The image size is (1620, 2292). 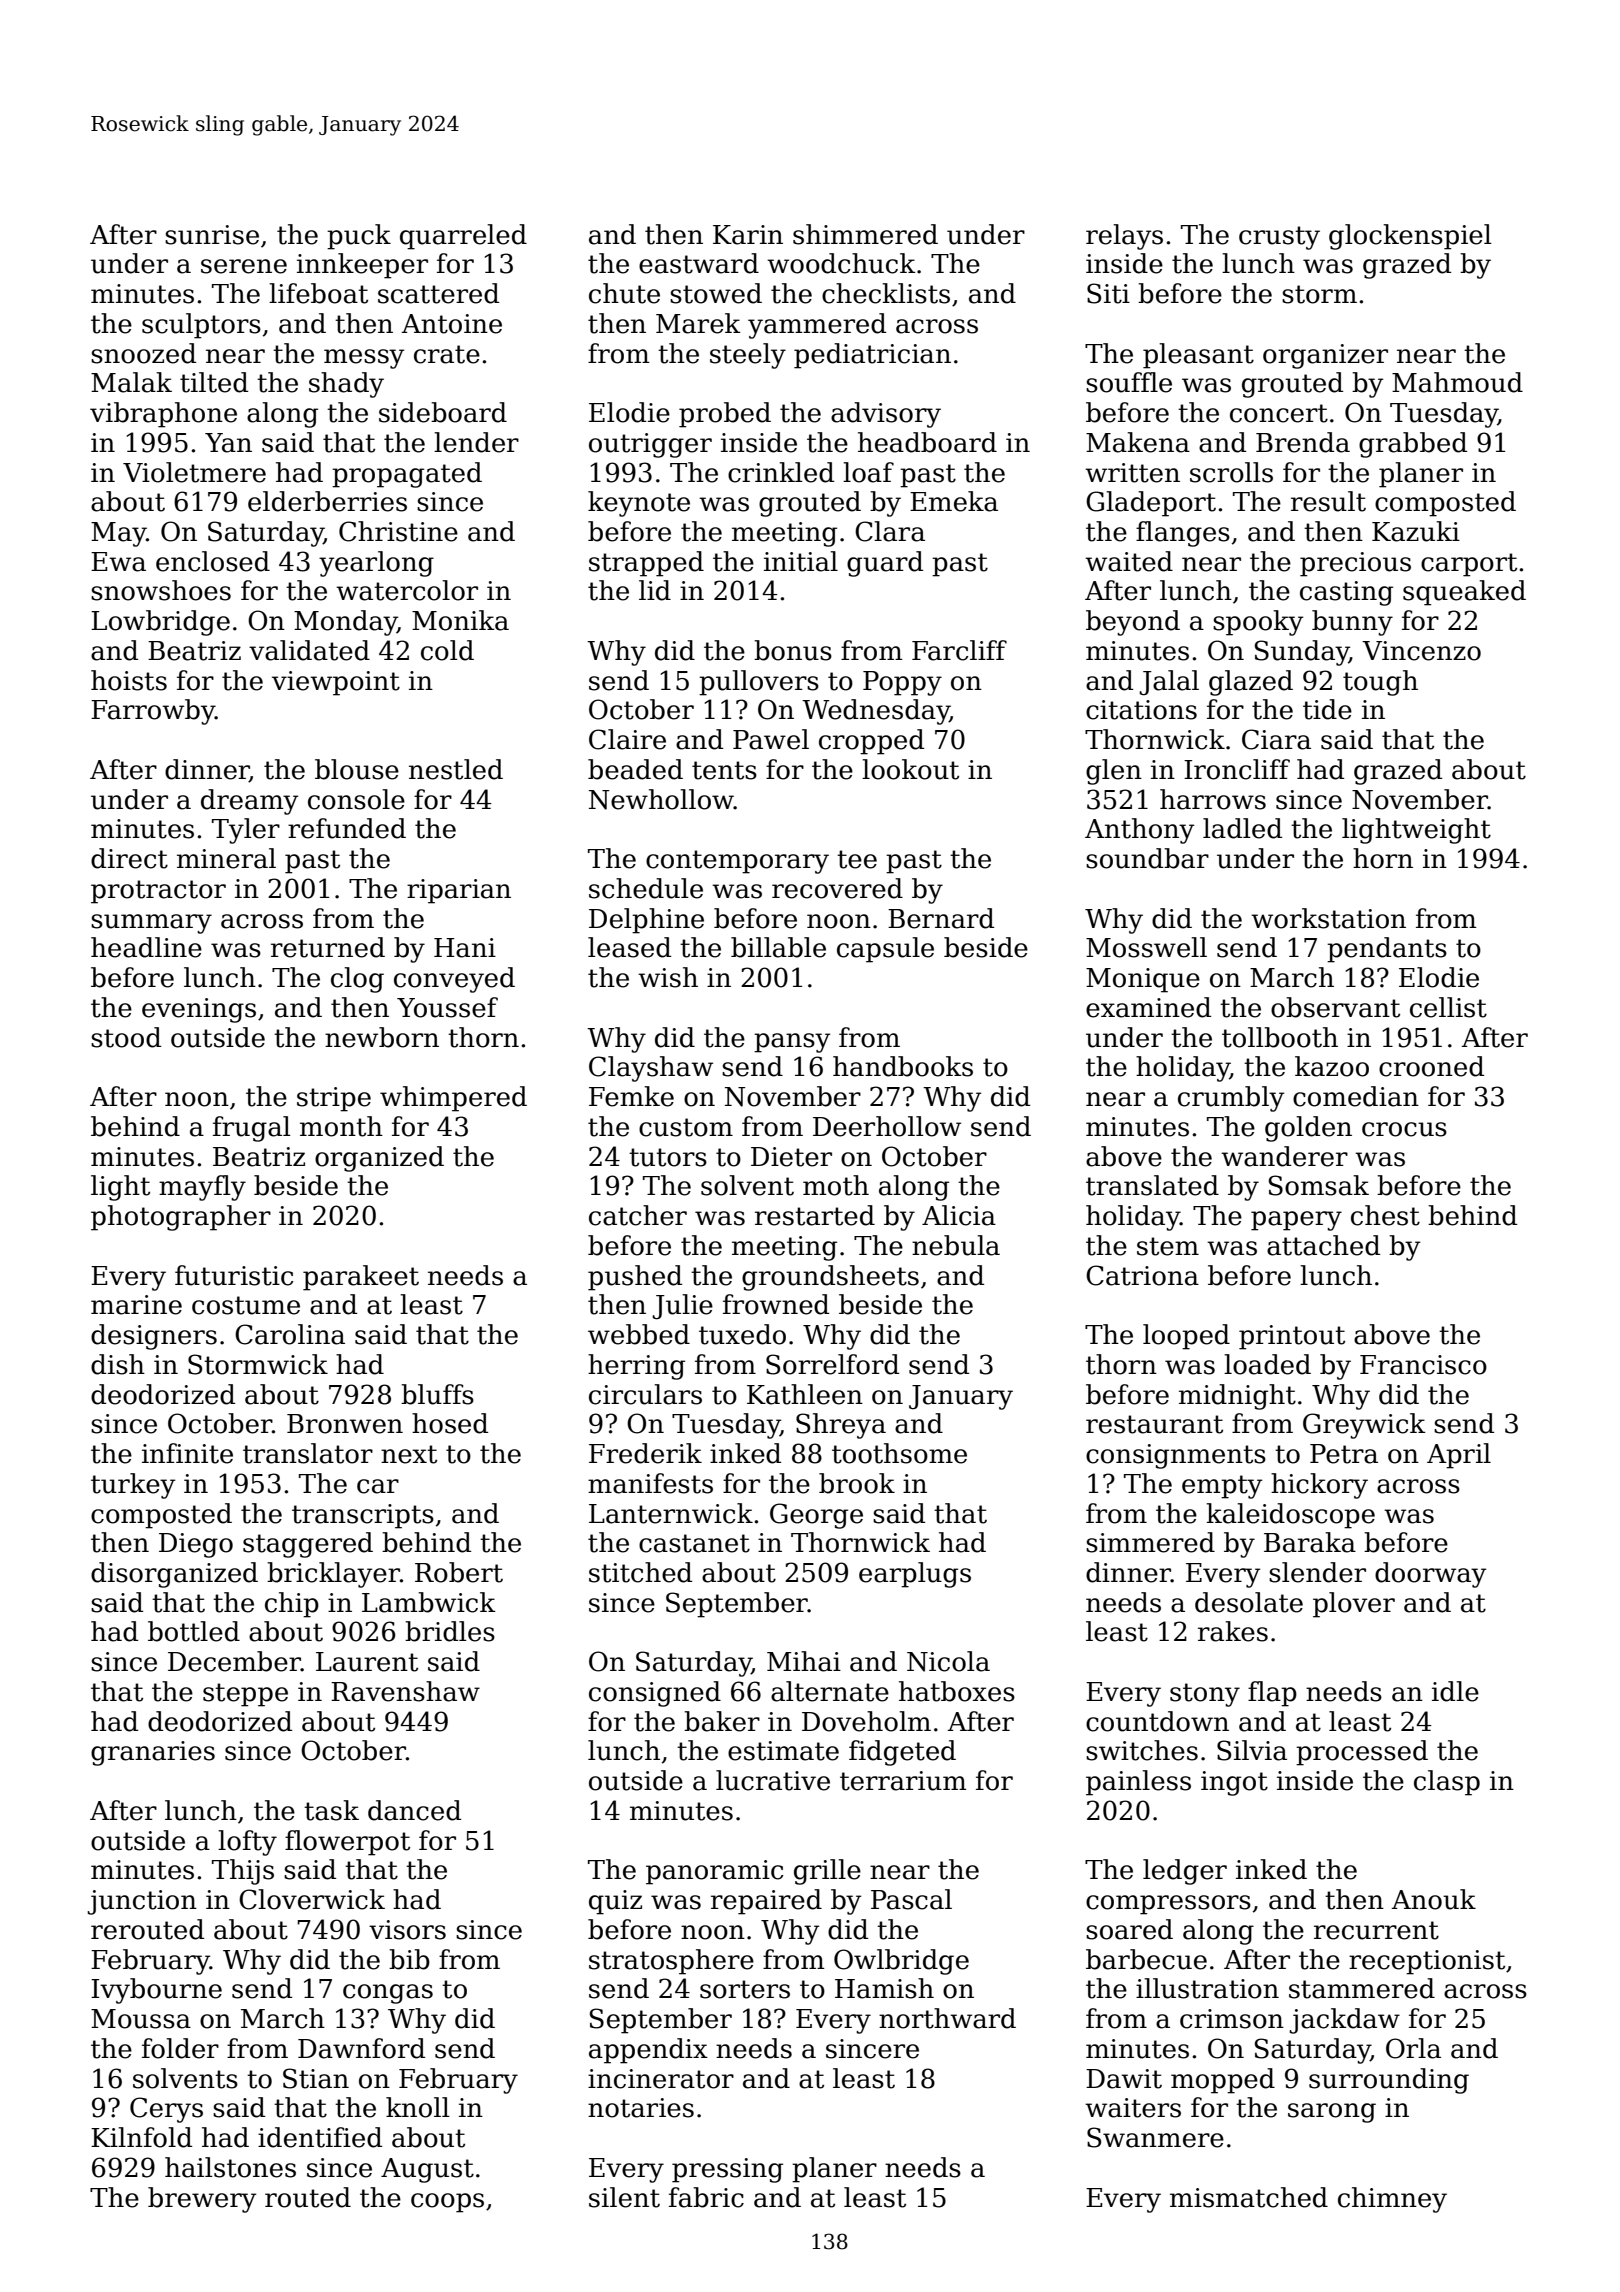 What do you see at coordinates (699, 263) in the screenshot?
I see `eastward` at bounding box center [699, 263].
